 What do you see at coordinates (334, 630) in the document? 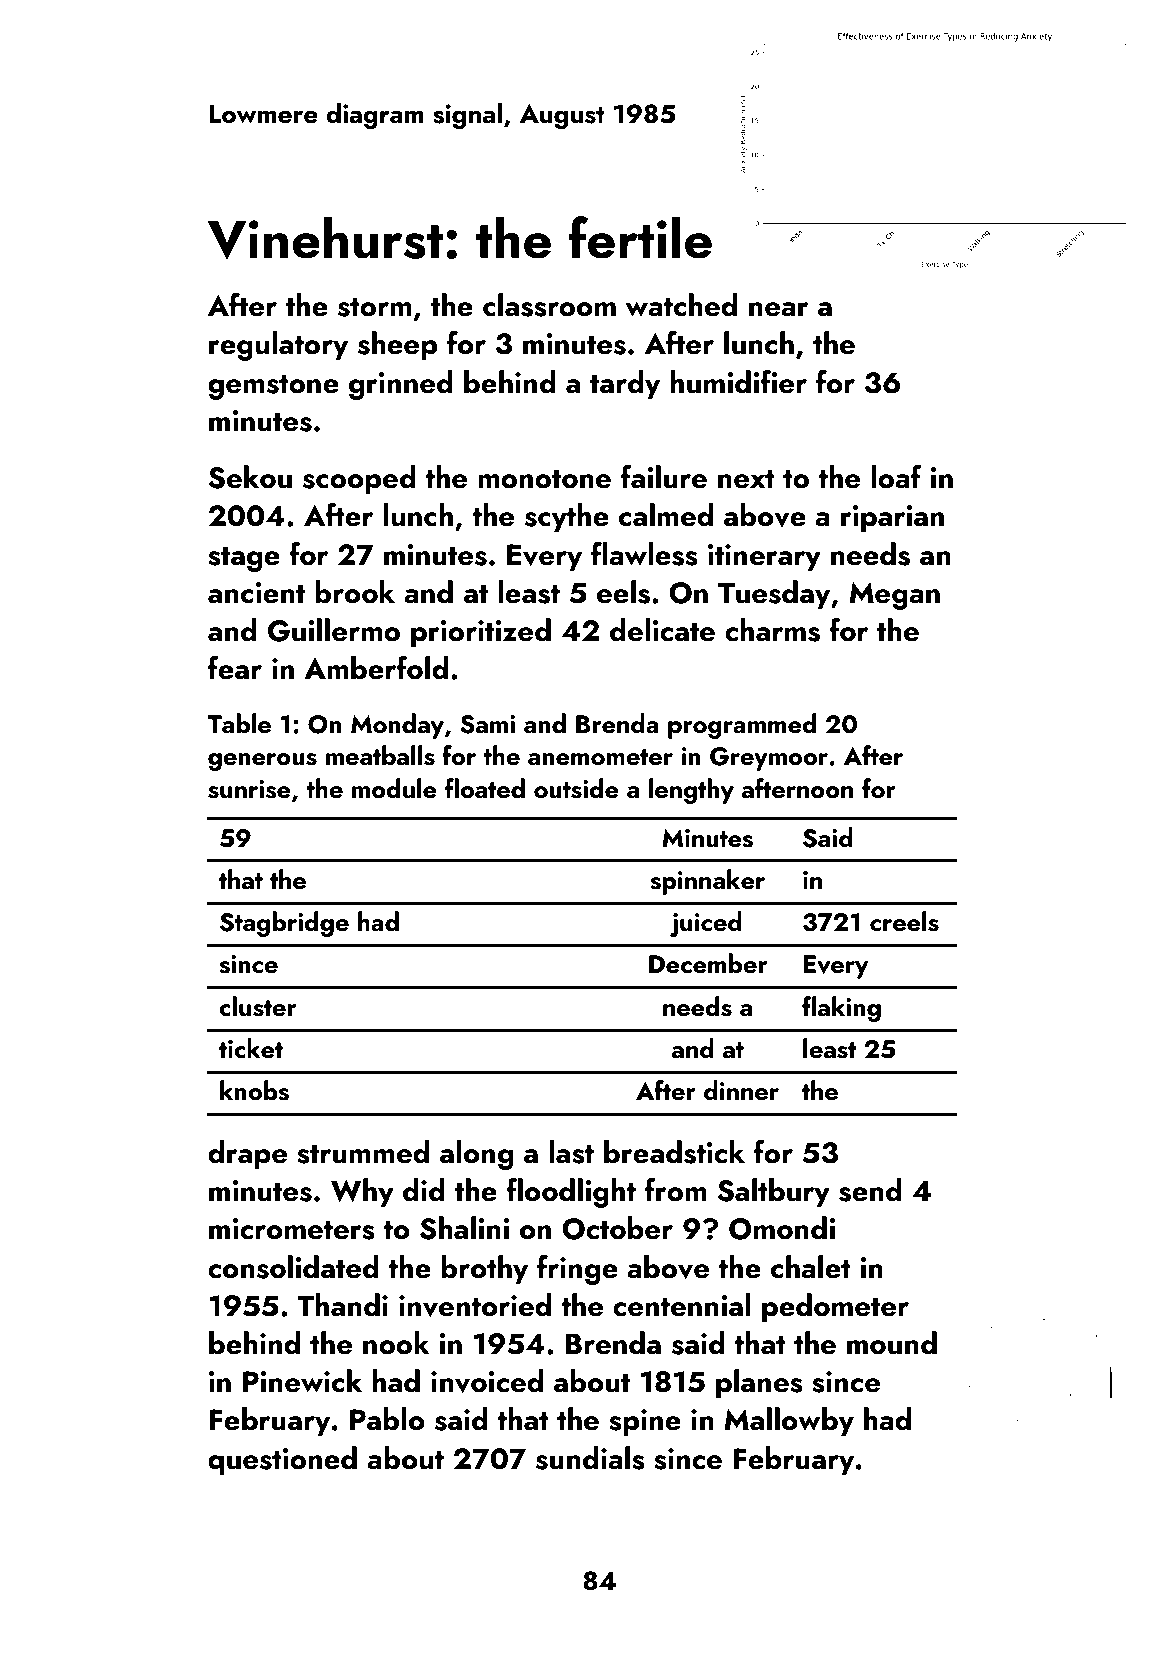
I see `Guillermo` at bounding box center [334, 630].
